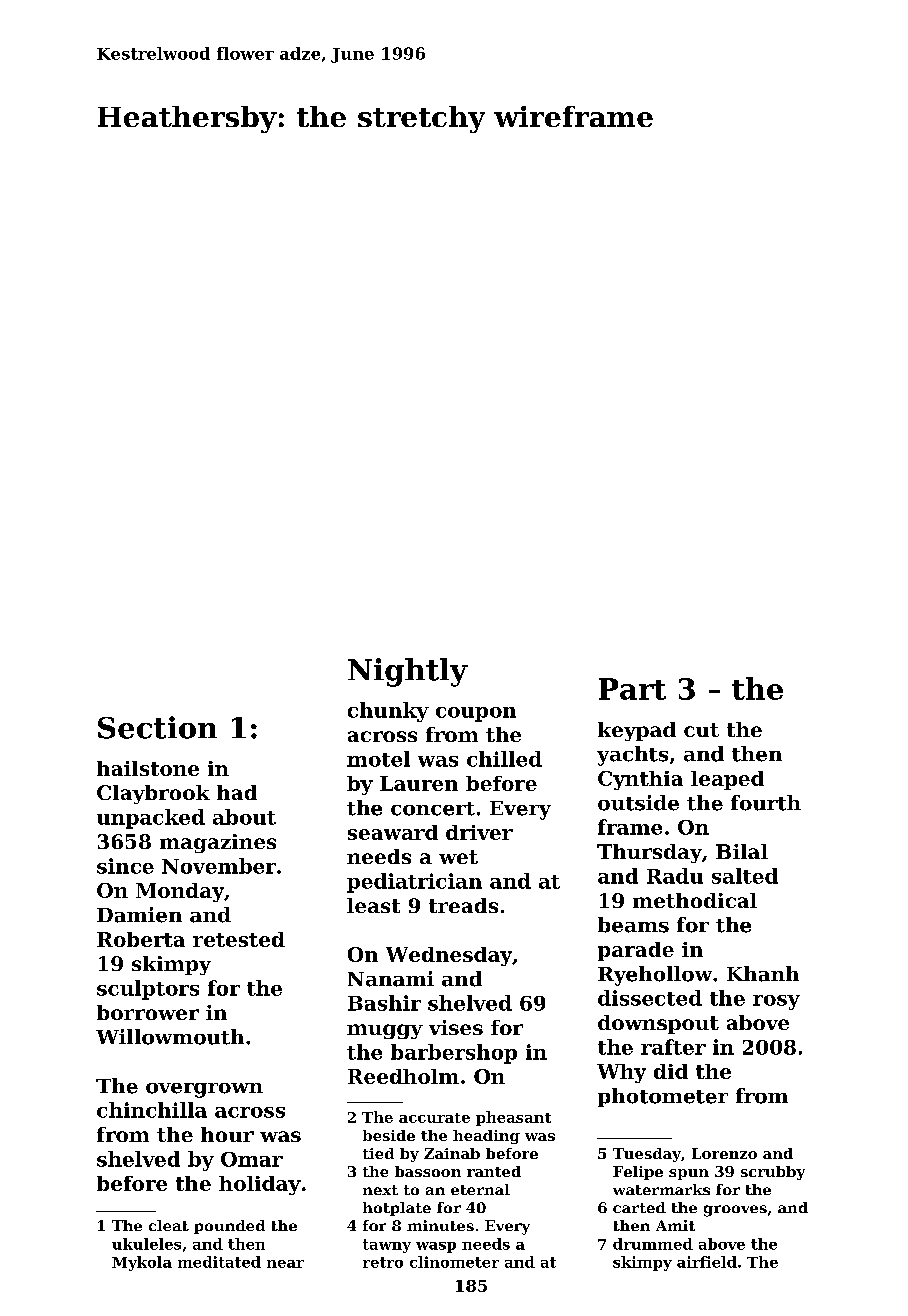 This image has width=908, height=1316. What do you see at coordinates (153, 794) in the image?
I see `Claybrook` at bounding box center [153, 794].
